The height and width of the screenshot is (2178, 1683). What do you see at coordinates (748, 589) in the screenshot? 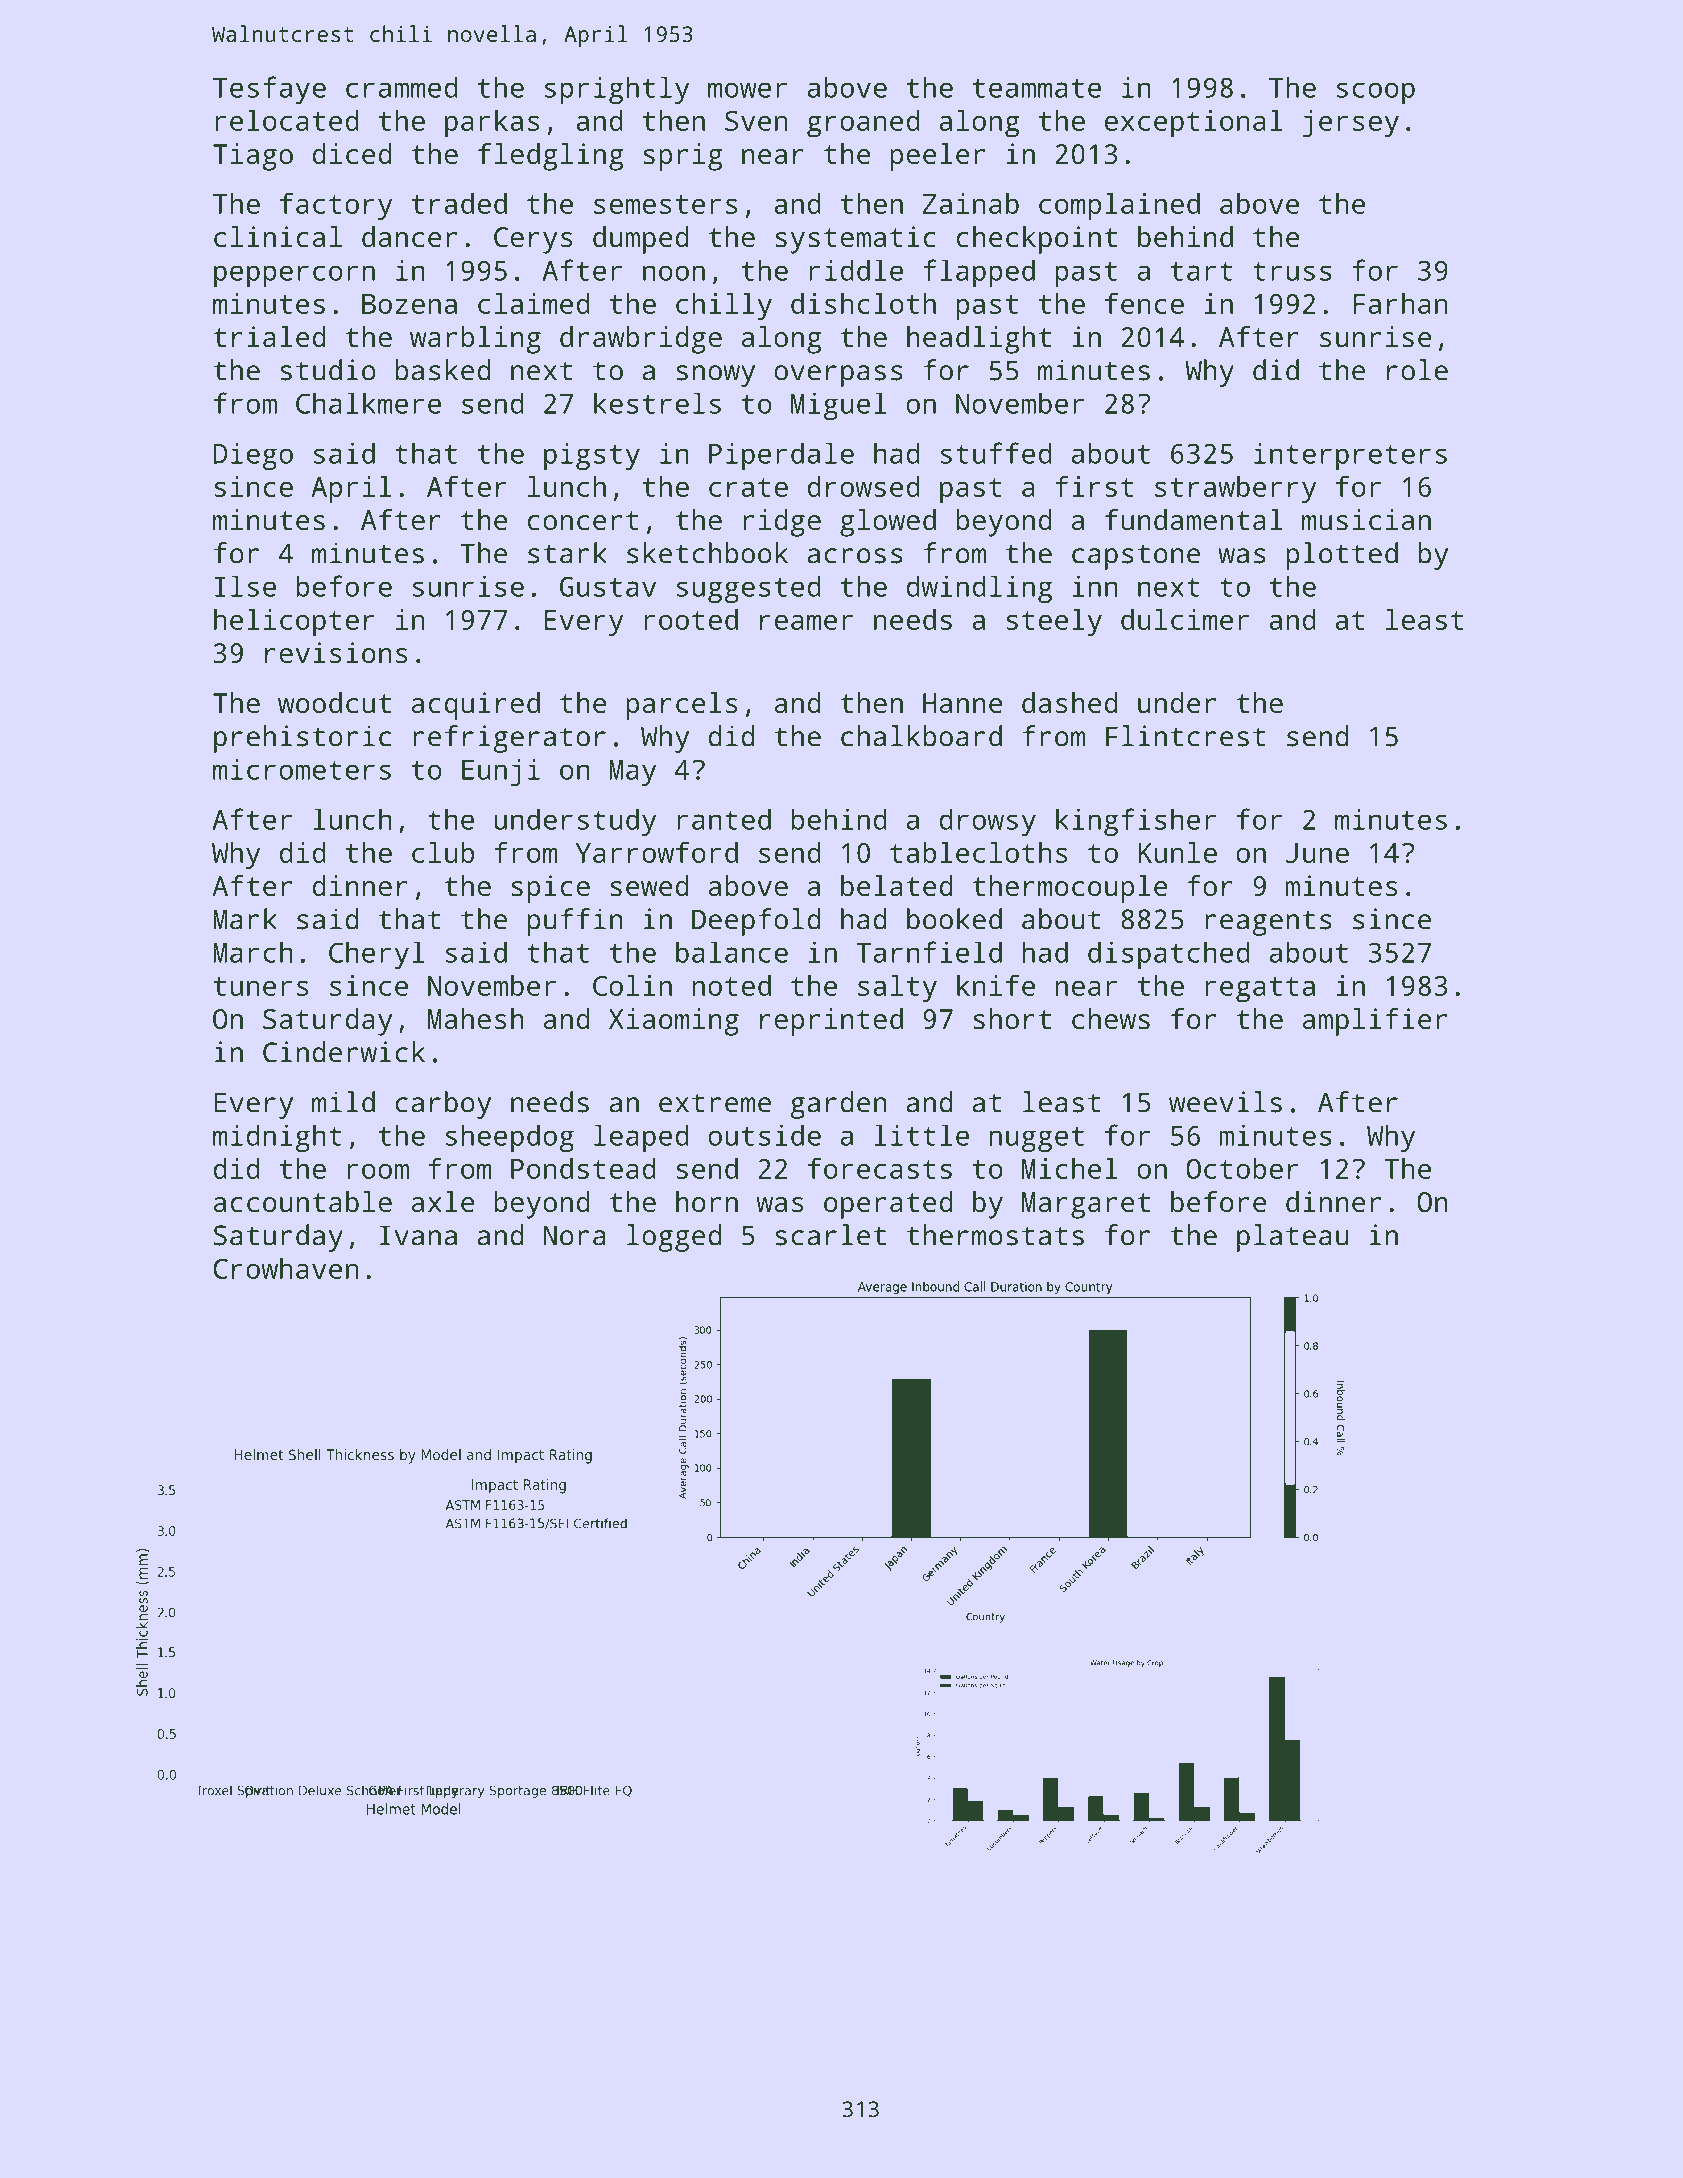
I see `suggested` at bounding box center [748, 589].
